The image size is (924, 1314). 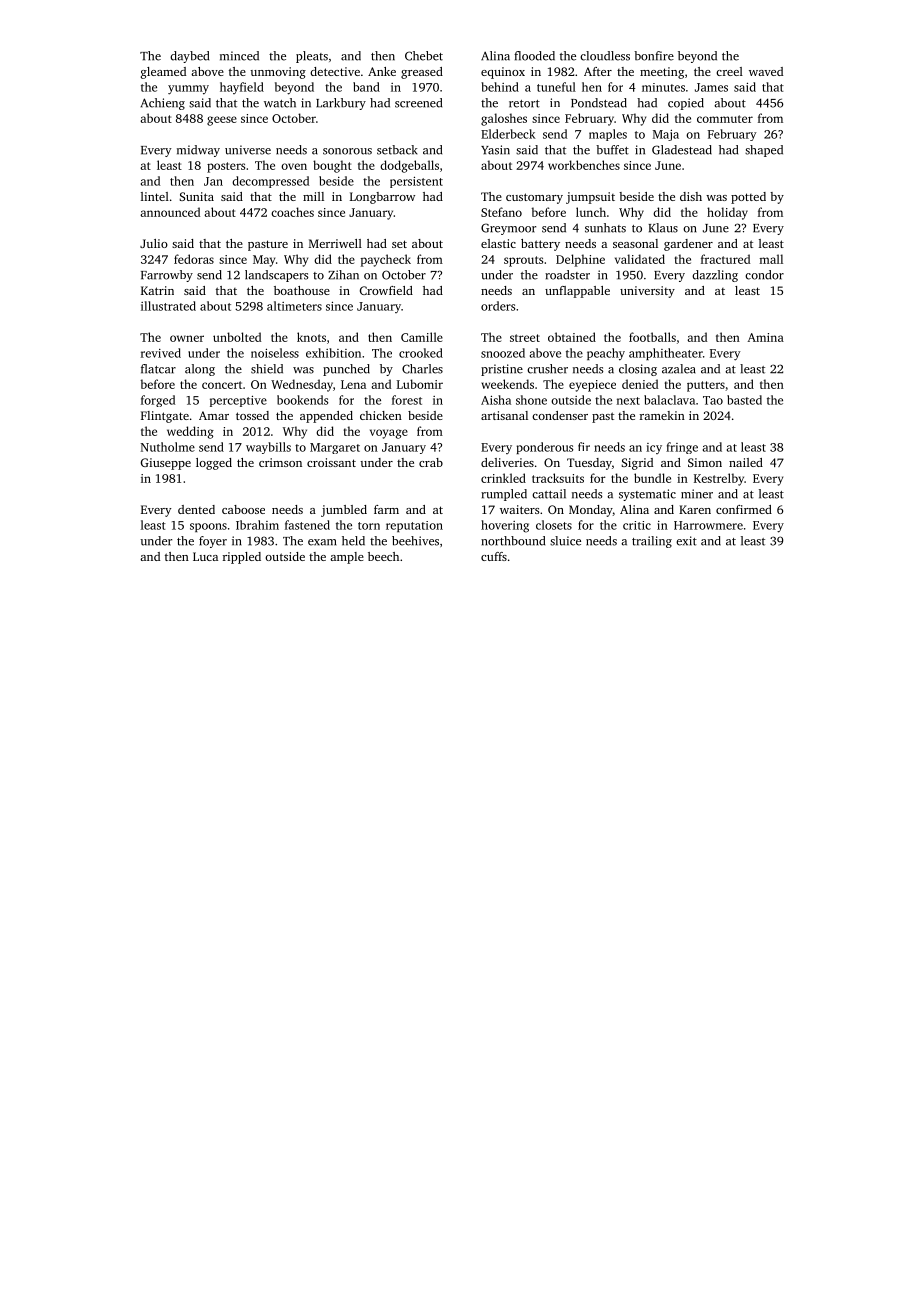 I want to click on decompressed, so click(x=270, y=182).
